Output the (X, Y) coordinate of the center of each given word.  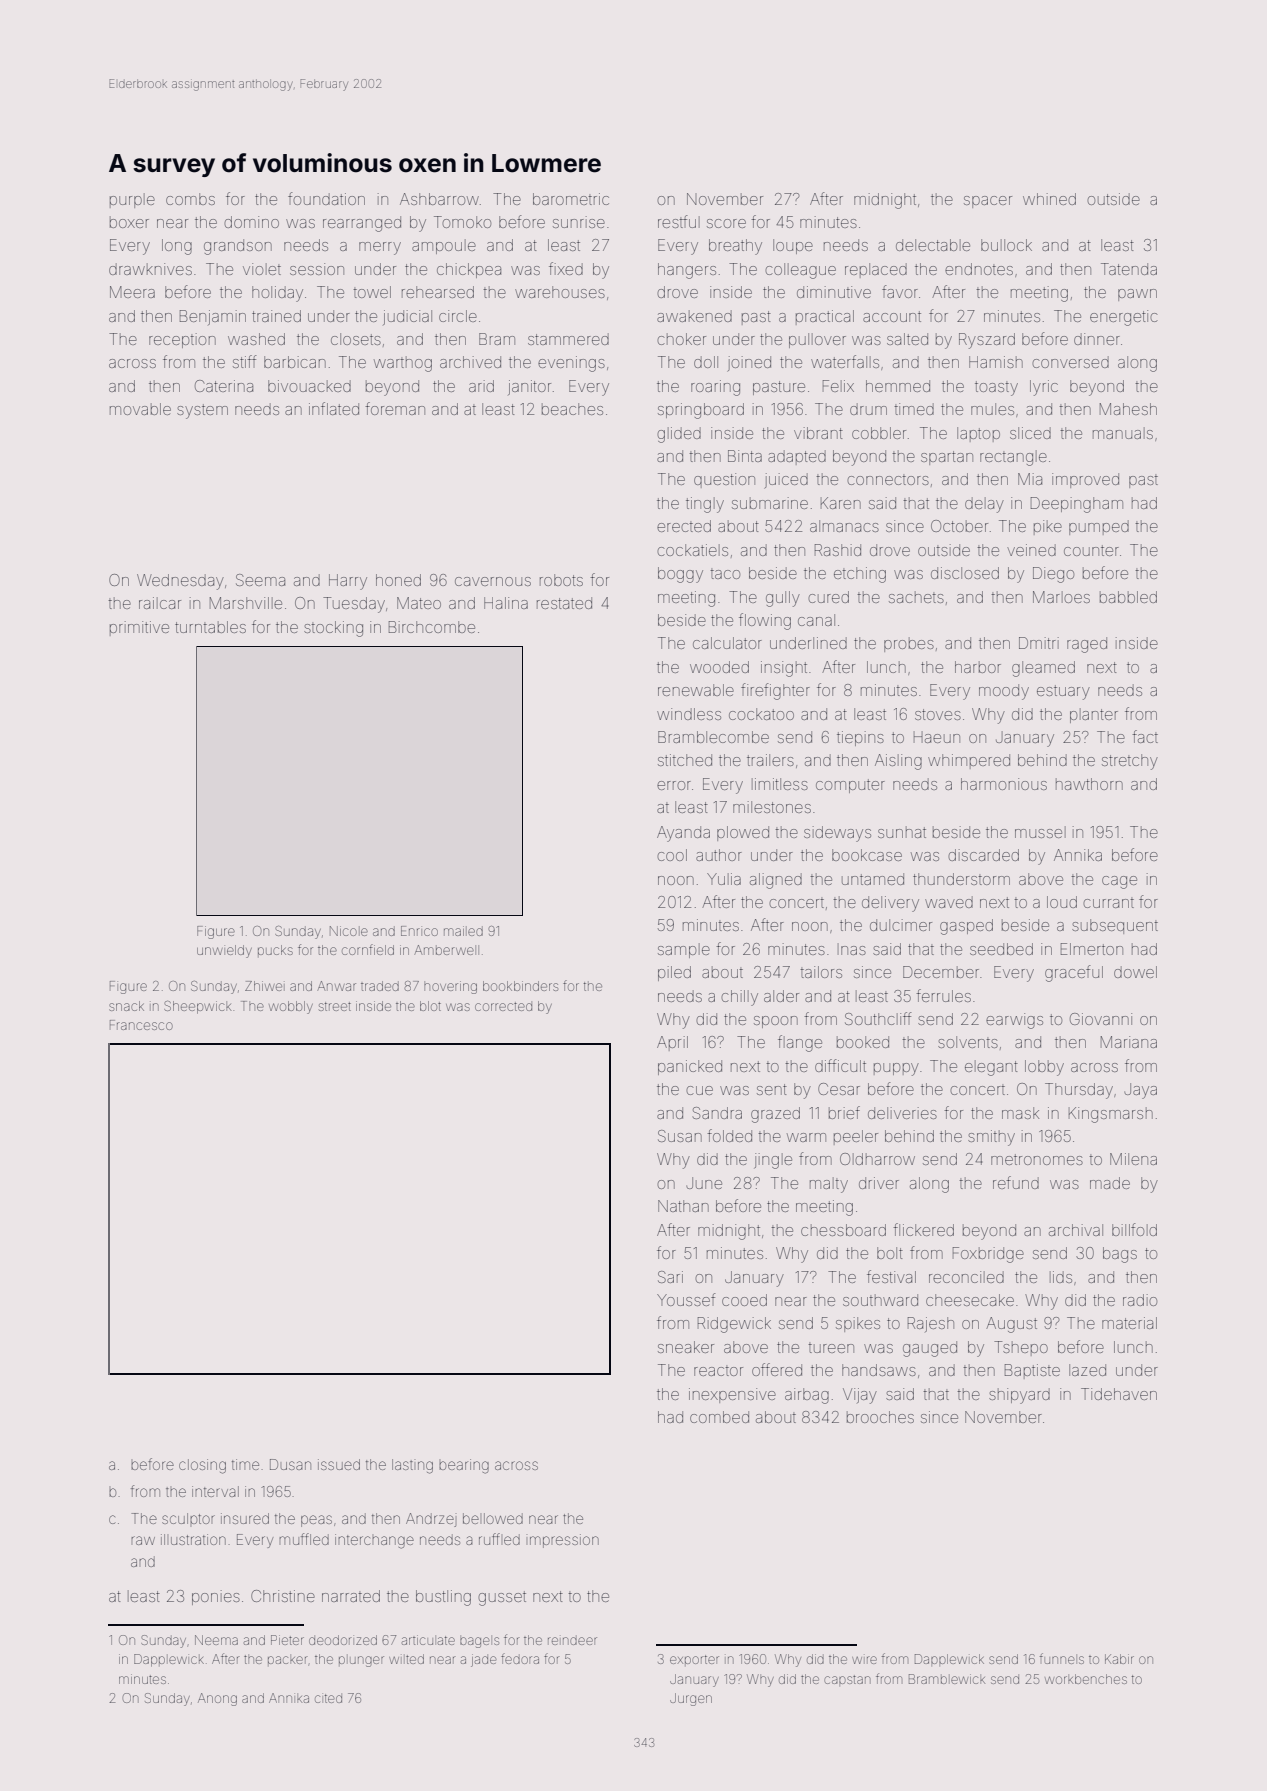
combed (719, 1417)
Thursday (1079, 1091)
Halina (506, 603)
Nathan (683, 1206)
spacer (988, 202)
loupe (793, 246)
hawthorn (1089, 784)
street (335, 1006)
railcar (160, 603)
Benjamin (213, 317)
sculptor (188, 1518)
